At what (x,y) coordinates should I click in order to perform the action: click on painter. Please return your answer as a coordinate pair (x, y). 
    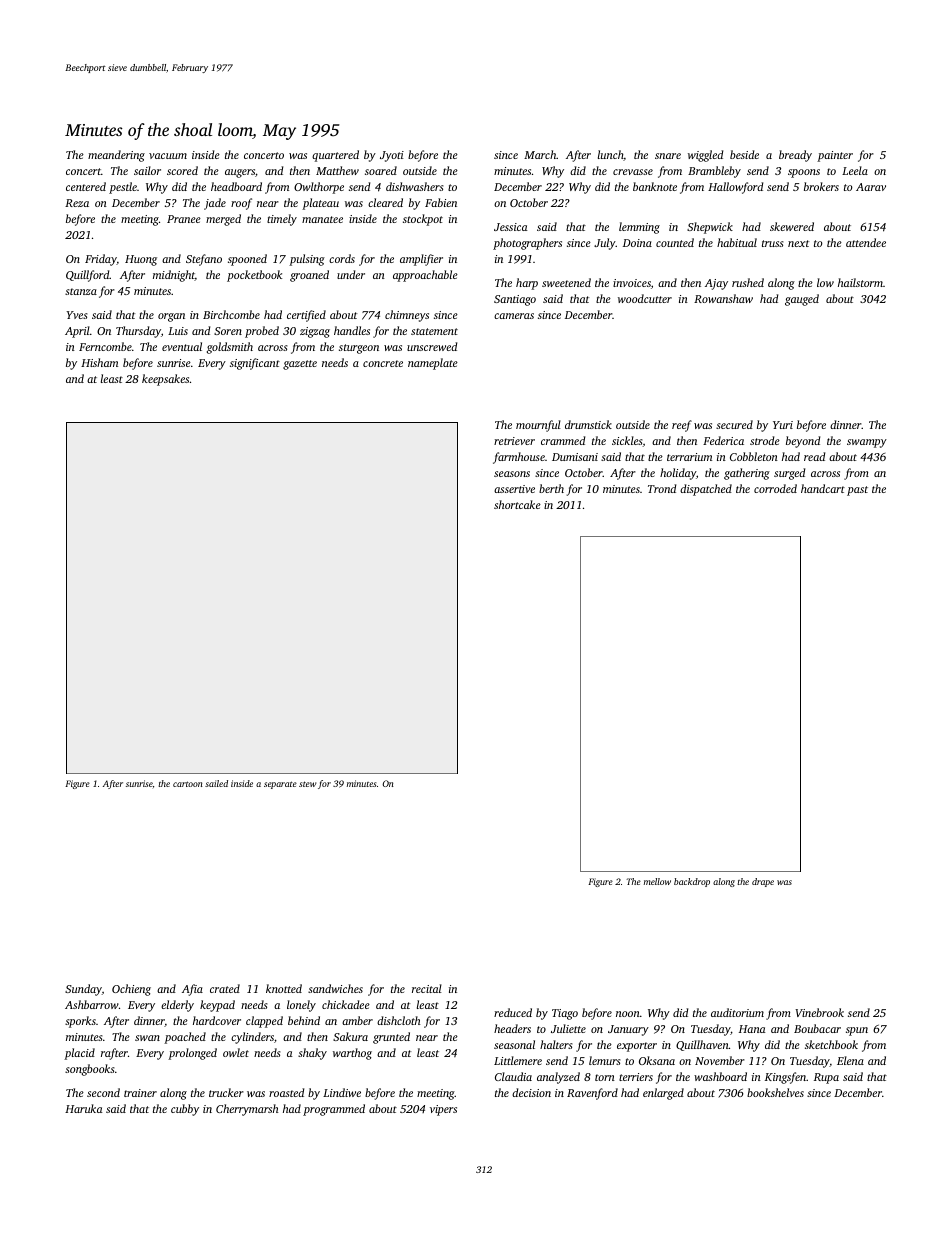
    Looking at the image, I should click on (835, 156).
